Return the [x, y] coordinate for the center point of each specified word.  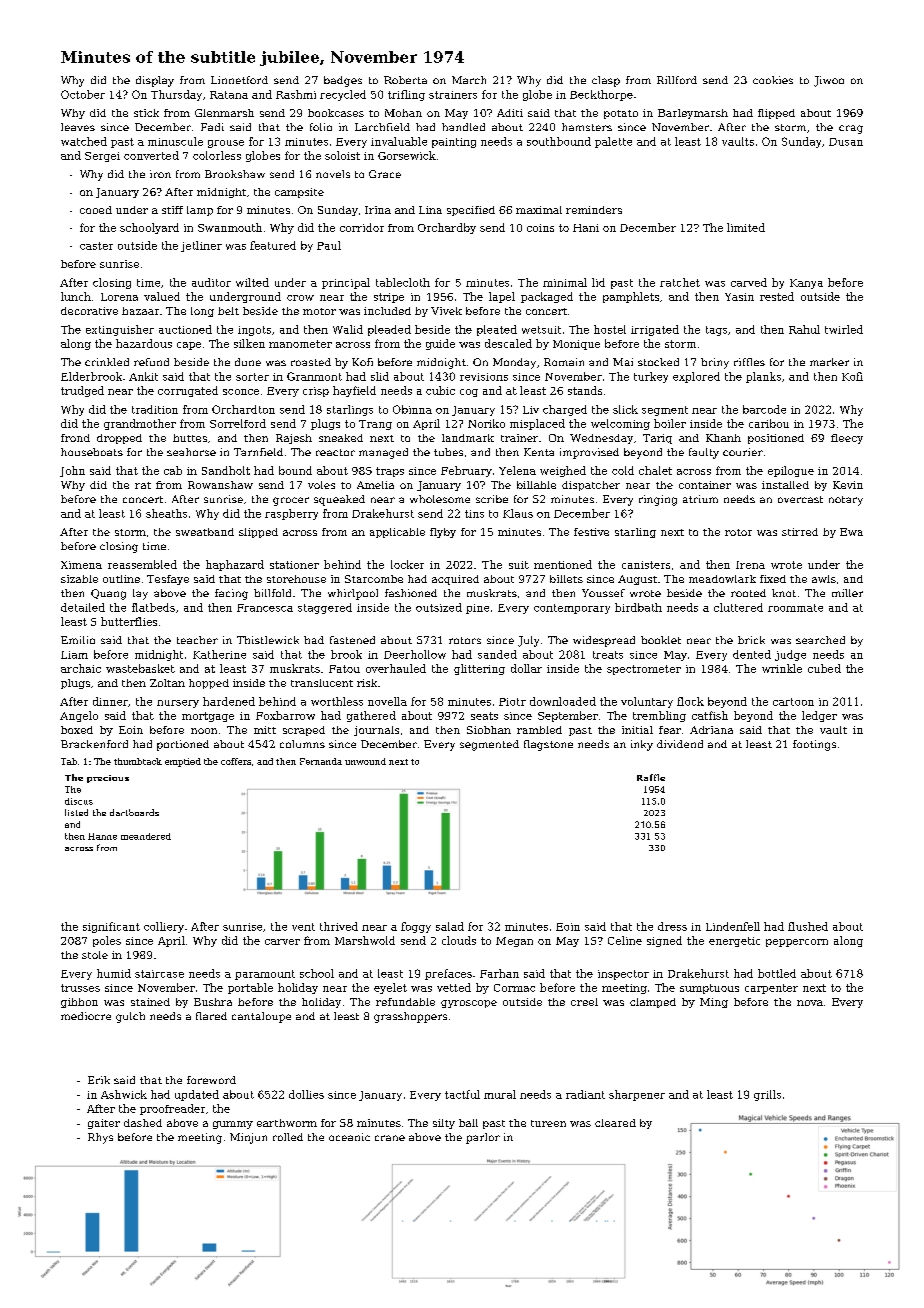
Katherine [219, 654]
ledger [819, 716]
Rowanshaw [220, 485]
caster [96, 246]
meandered [146, 836]
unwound [365, 761]
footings [814, 745]
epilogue [791, 471]
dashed [143, 1123]
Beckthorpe [601, 95]
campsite [299, 193]
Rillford [677, 80]
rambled [539, 730]
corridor [362, 227]
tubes [448, 452]
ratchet [680, 282]
